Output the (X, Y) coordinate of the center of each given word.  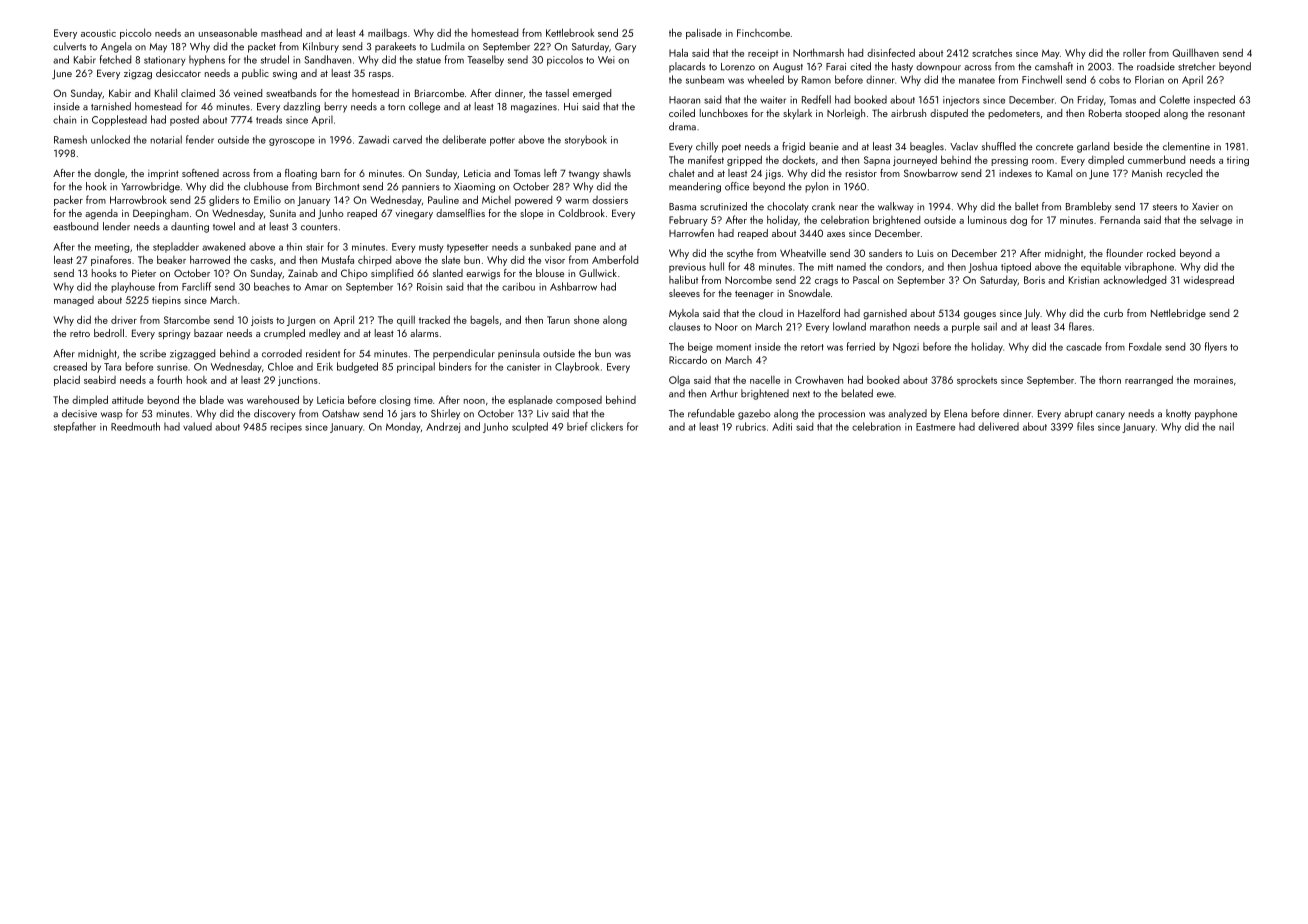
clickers (607, 426)
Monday (403, 427)
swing (285, 75)
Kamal (1059, 173)
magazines (534, 108)
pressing (1009, 161)
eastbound (75, 226)
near (848, 208)
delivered (998, 426)
